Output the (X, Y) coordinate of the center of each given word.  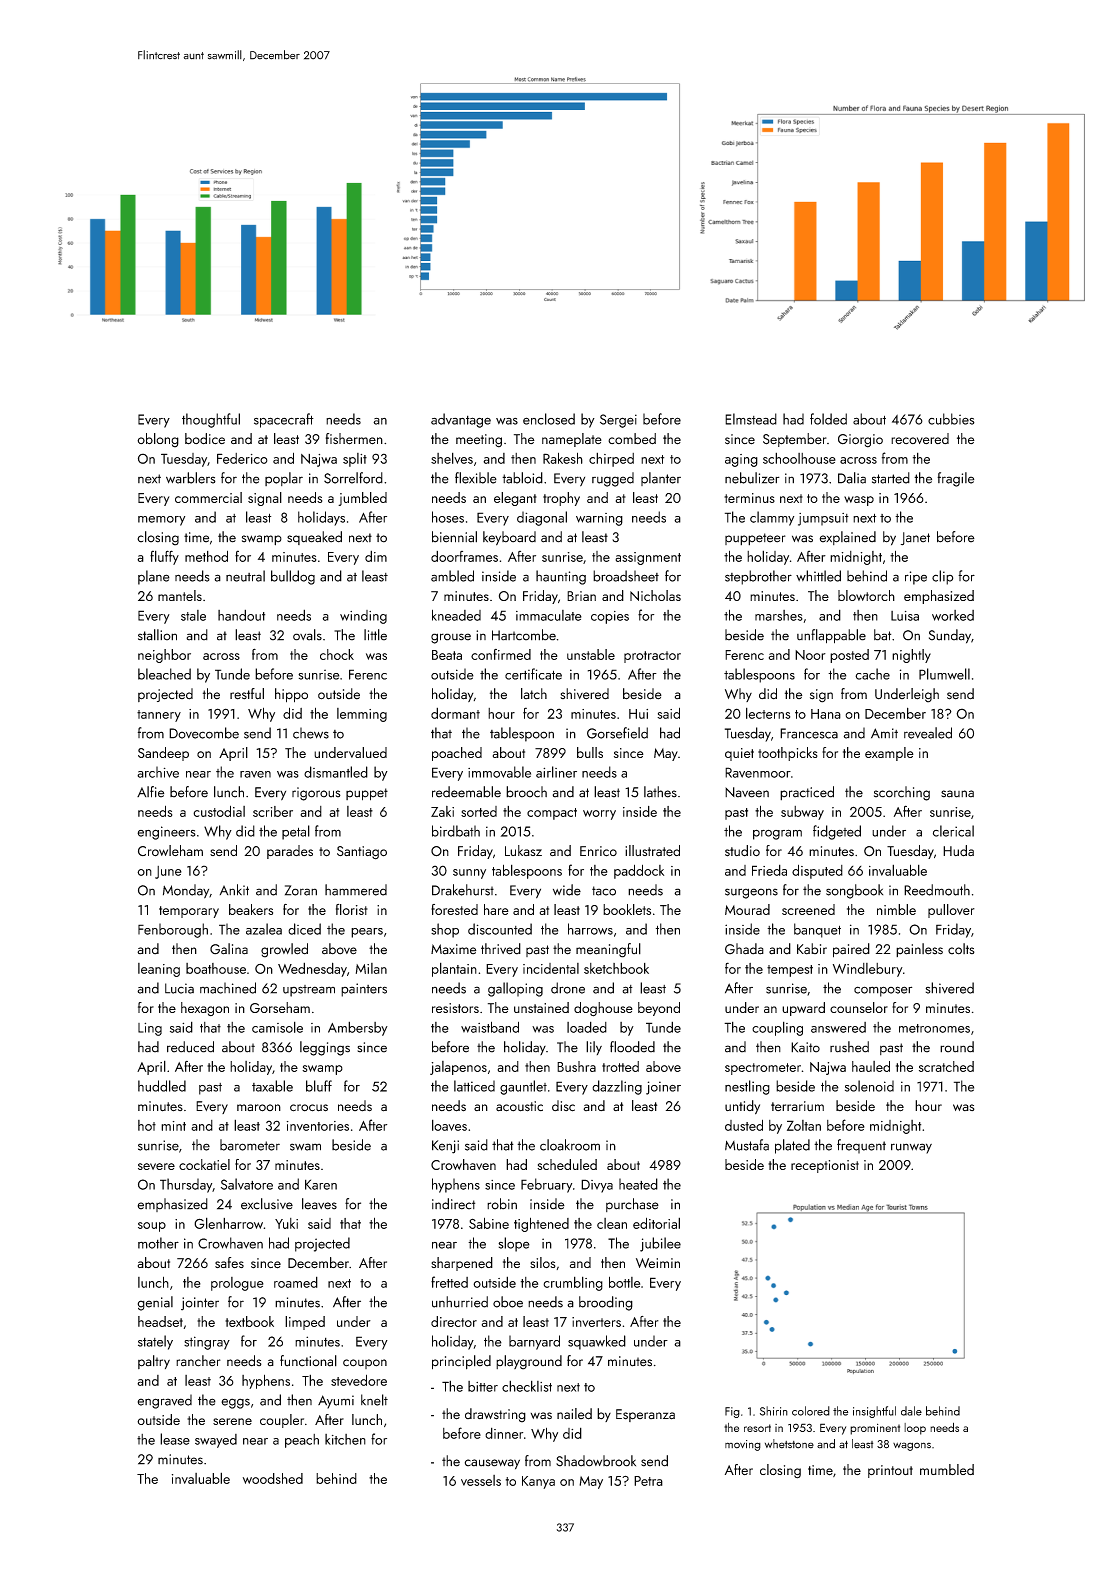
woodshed (273, 1478)
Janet (915, 539)
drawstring (495, 1415)
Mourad (747, 909)
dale (911, 1411)
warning (599, 519)
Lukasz (523, 850)
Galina (229, 949)
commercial (208, 497)
